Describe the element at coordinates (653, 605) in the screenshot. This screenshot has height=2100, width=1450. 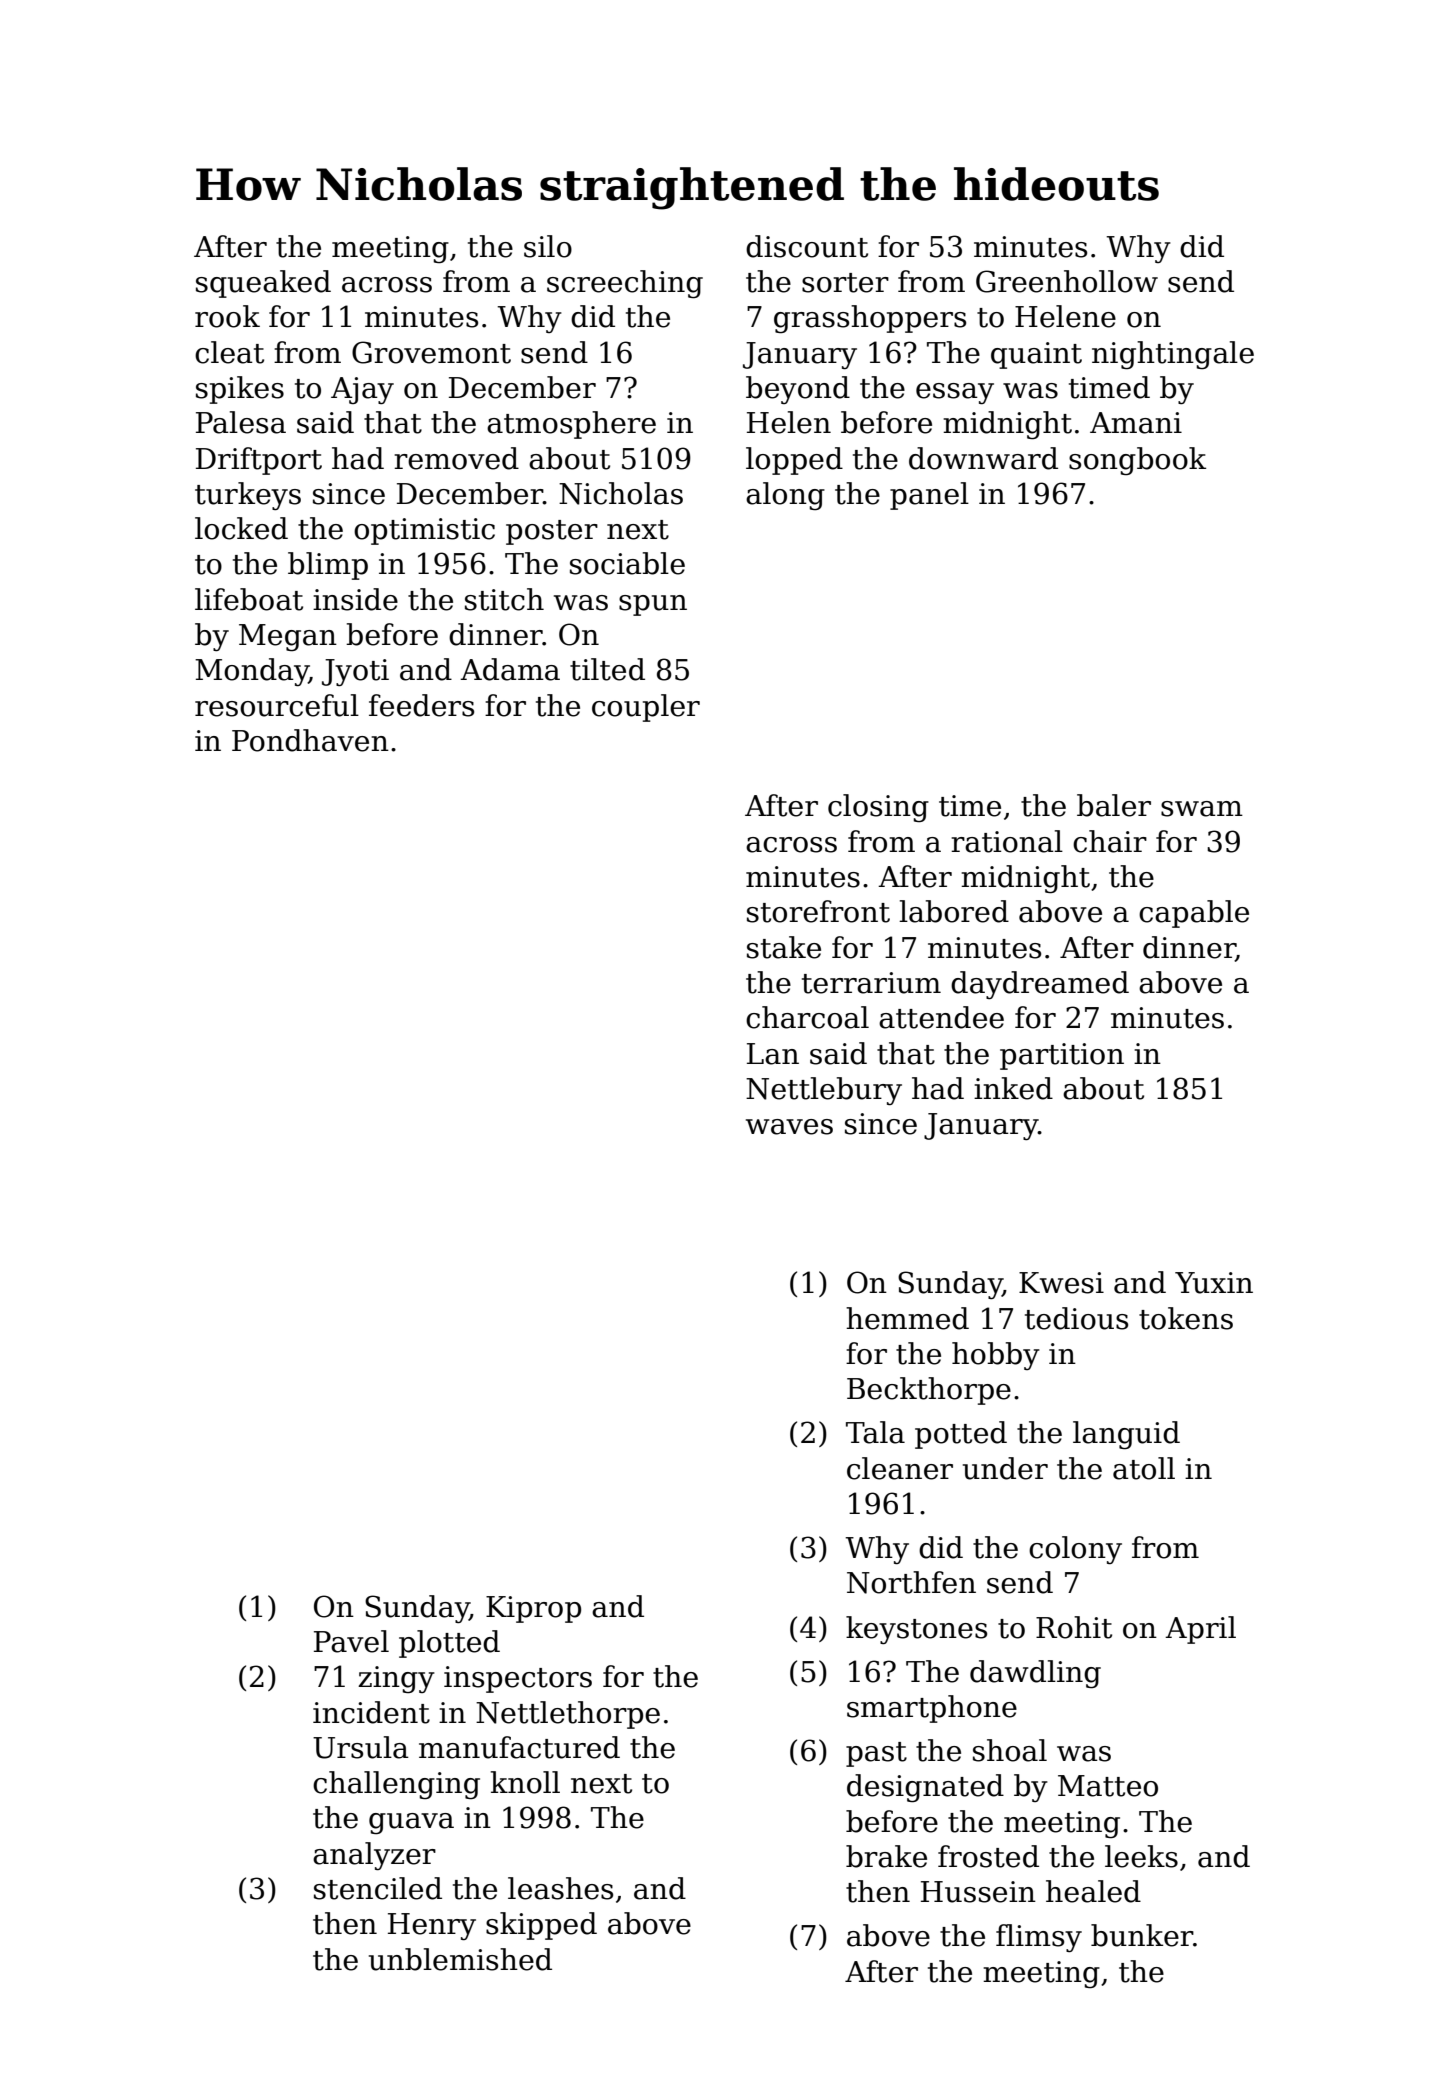
I see `spun` at that location.
